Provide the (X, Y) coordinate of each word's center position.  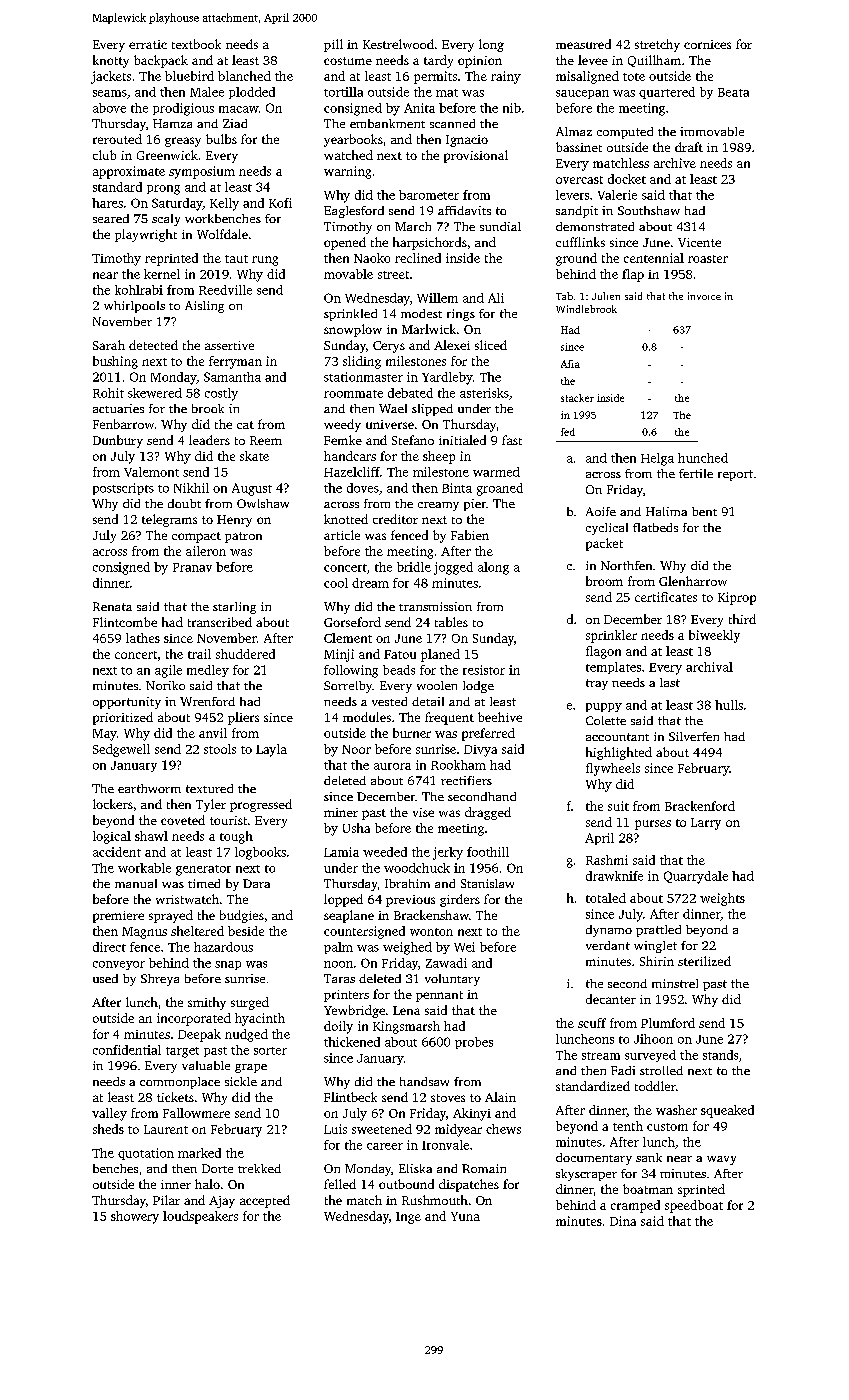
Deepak (199, 1035)
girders (460, 900)
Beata (733, 92)
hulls (729, 705)
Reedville (225, 290)
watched (348, 155)
